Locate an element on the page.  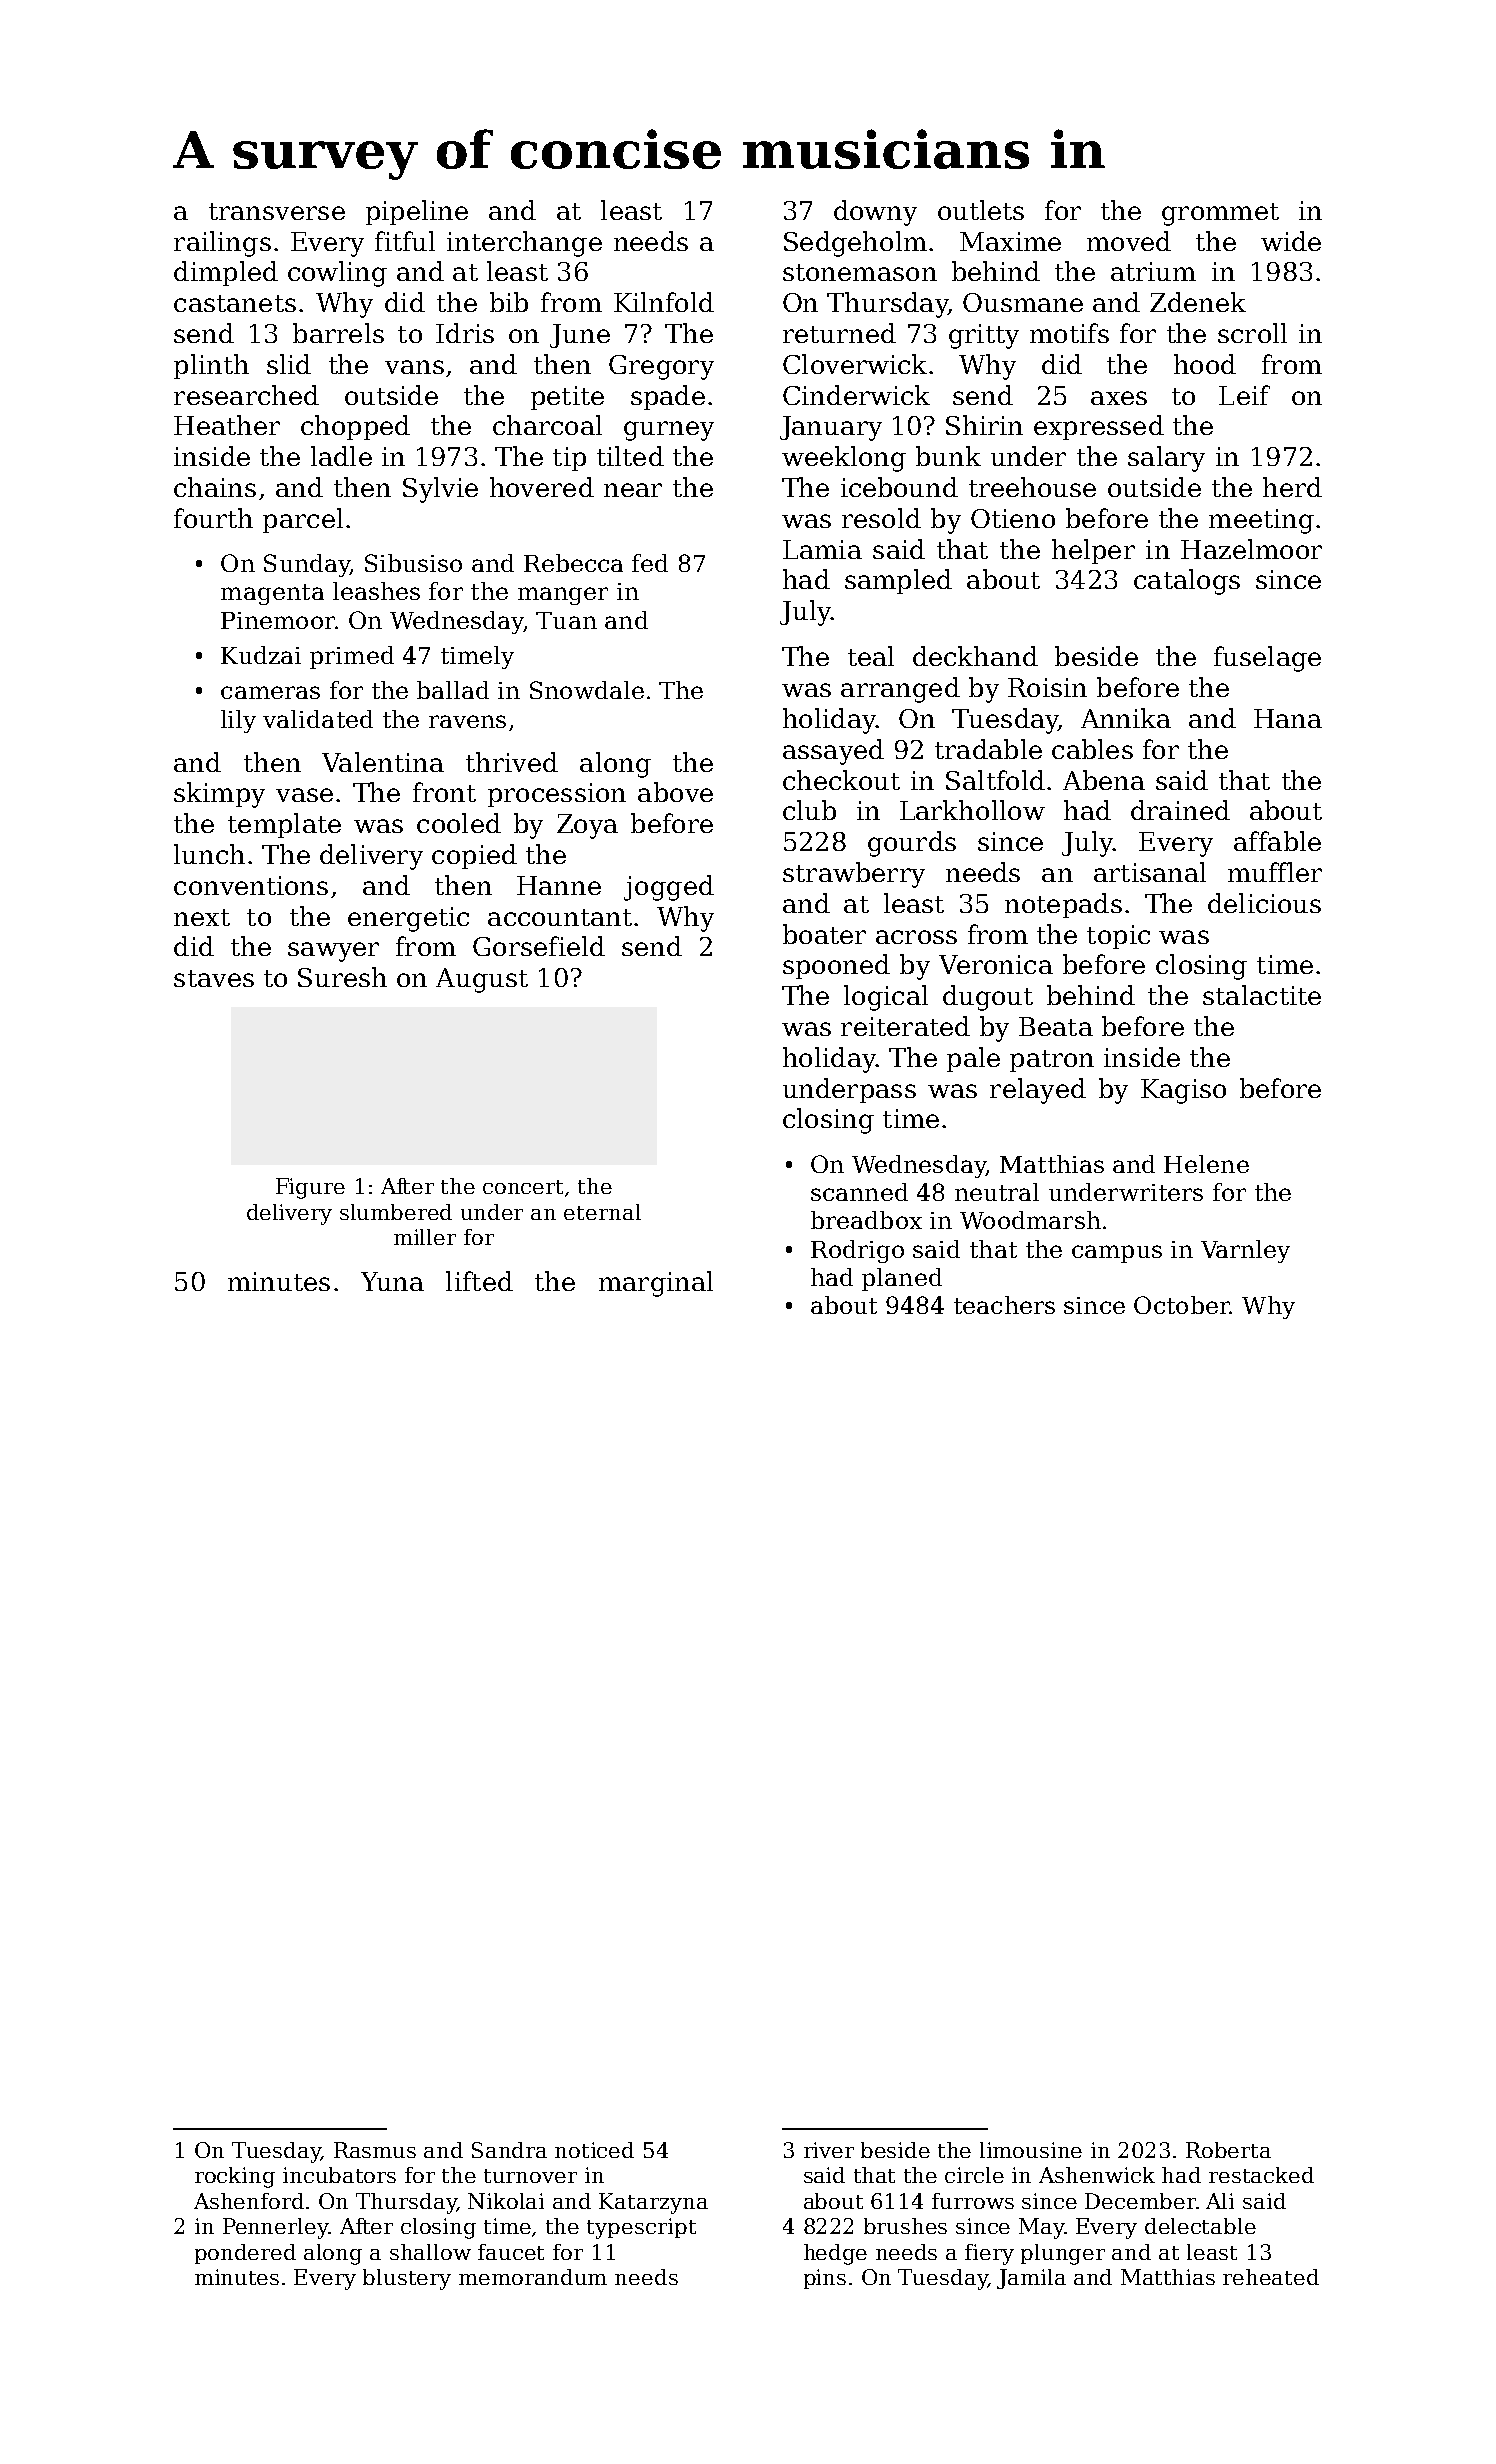
planed is located at coordinates (902, 1279).
